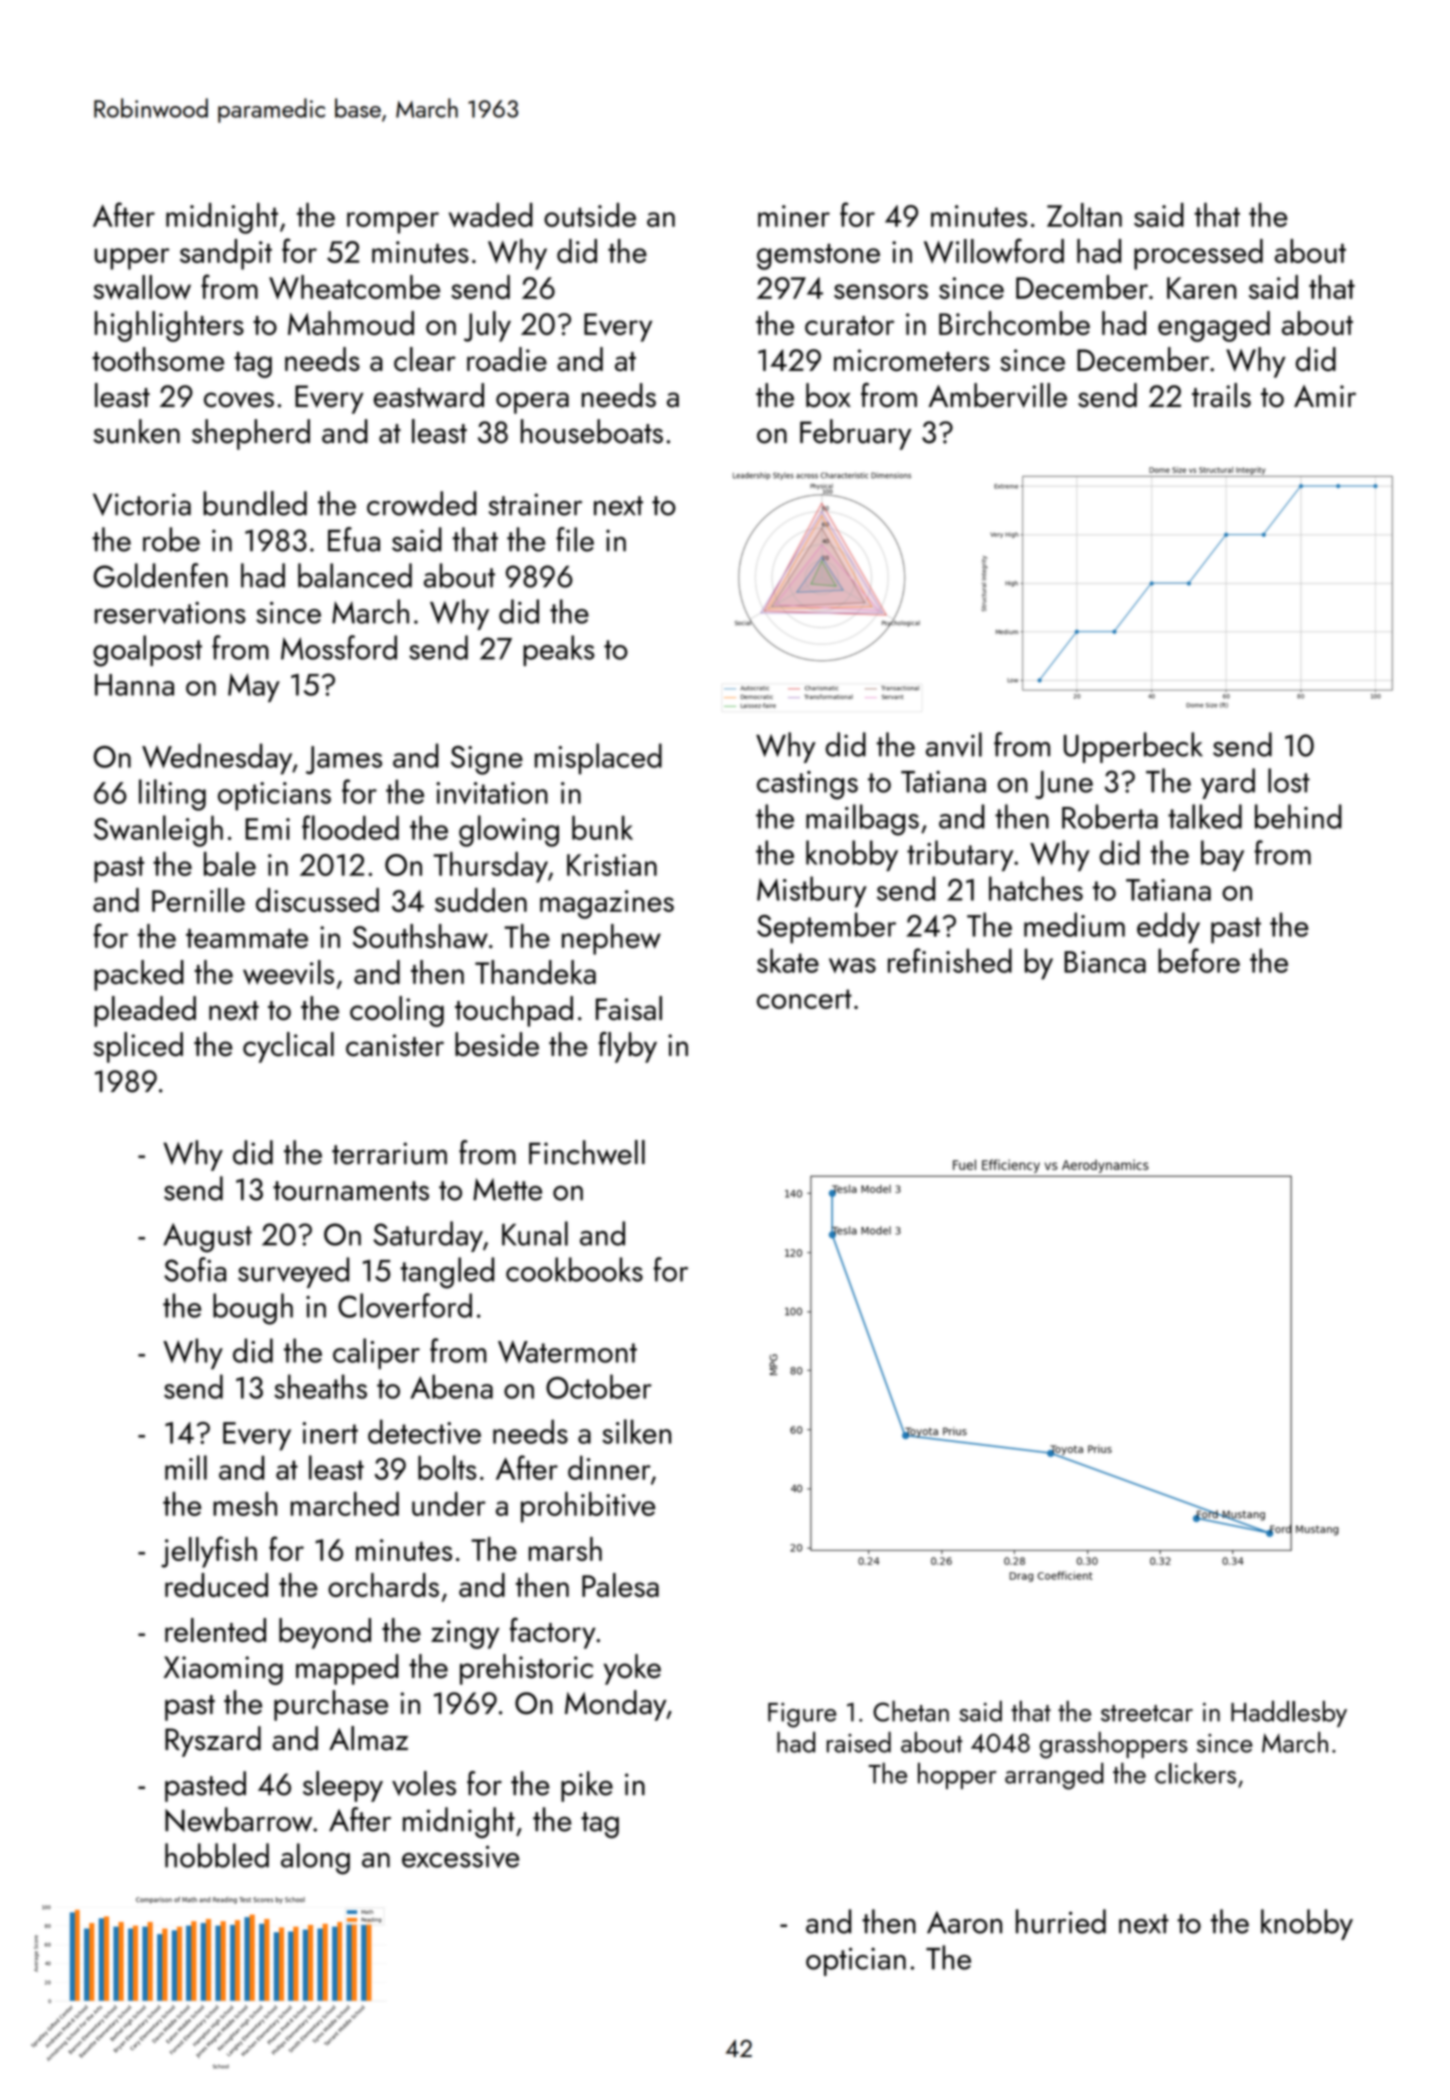 Image resolution: width=1450 pixels, height=2100 pixels. What do you see at coordinates (389, 1153) in the document?
I see `terrarium` at bounding box center [389, 1153].
